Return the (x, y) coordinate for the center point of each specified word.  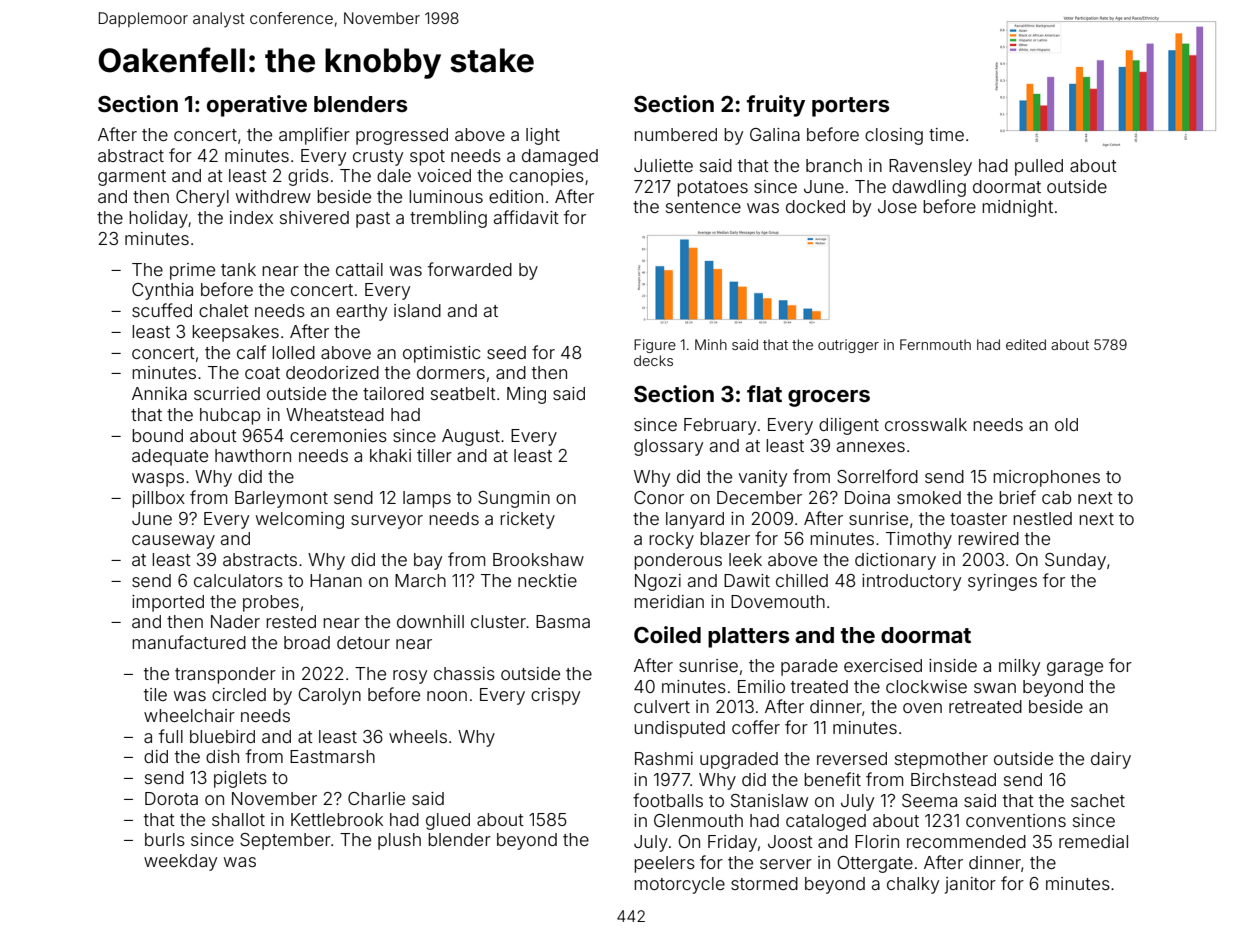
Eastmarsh (332, 756)
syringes (1002, 582)
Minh (711, 344)
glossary (668, 447)
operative (257, 106)
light (543, 136)
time (946, 134)
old (1066, 424)
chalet (224, 310)
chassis (464, 673)
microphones (1046, 478)
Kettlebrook (337, 819)
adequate (170, 457)
